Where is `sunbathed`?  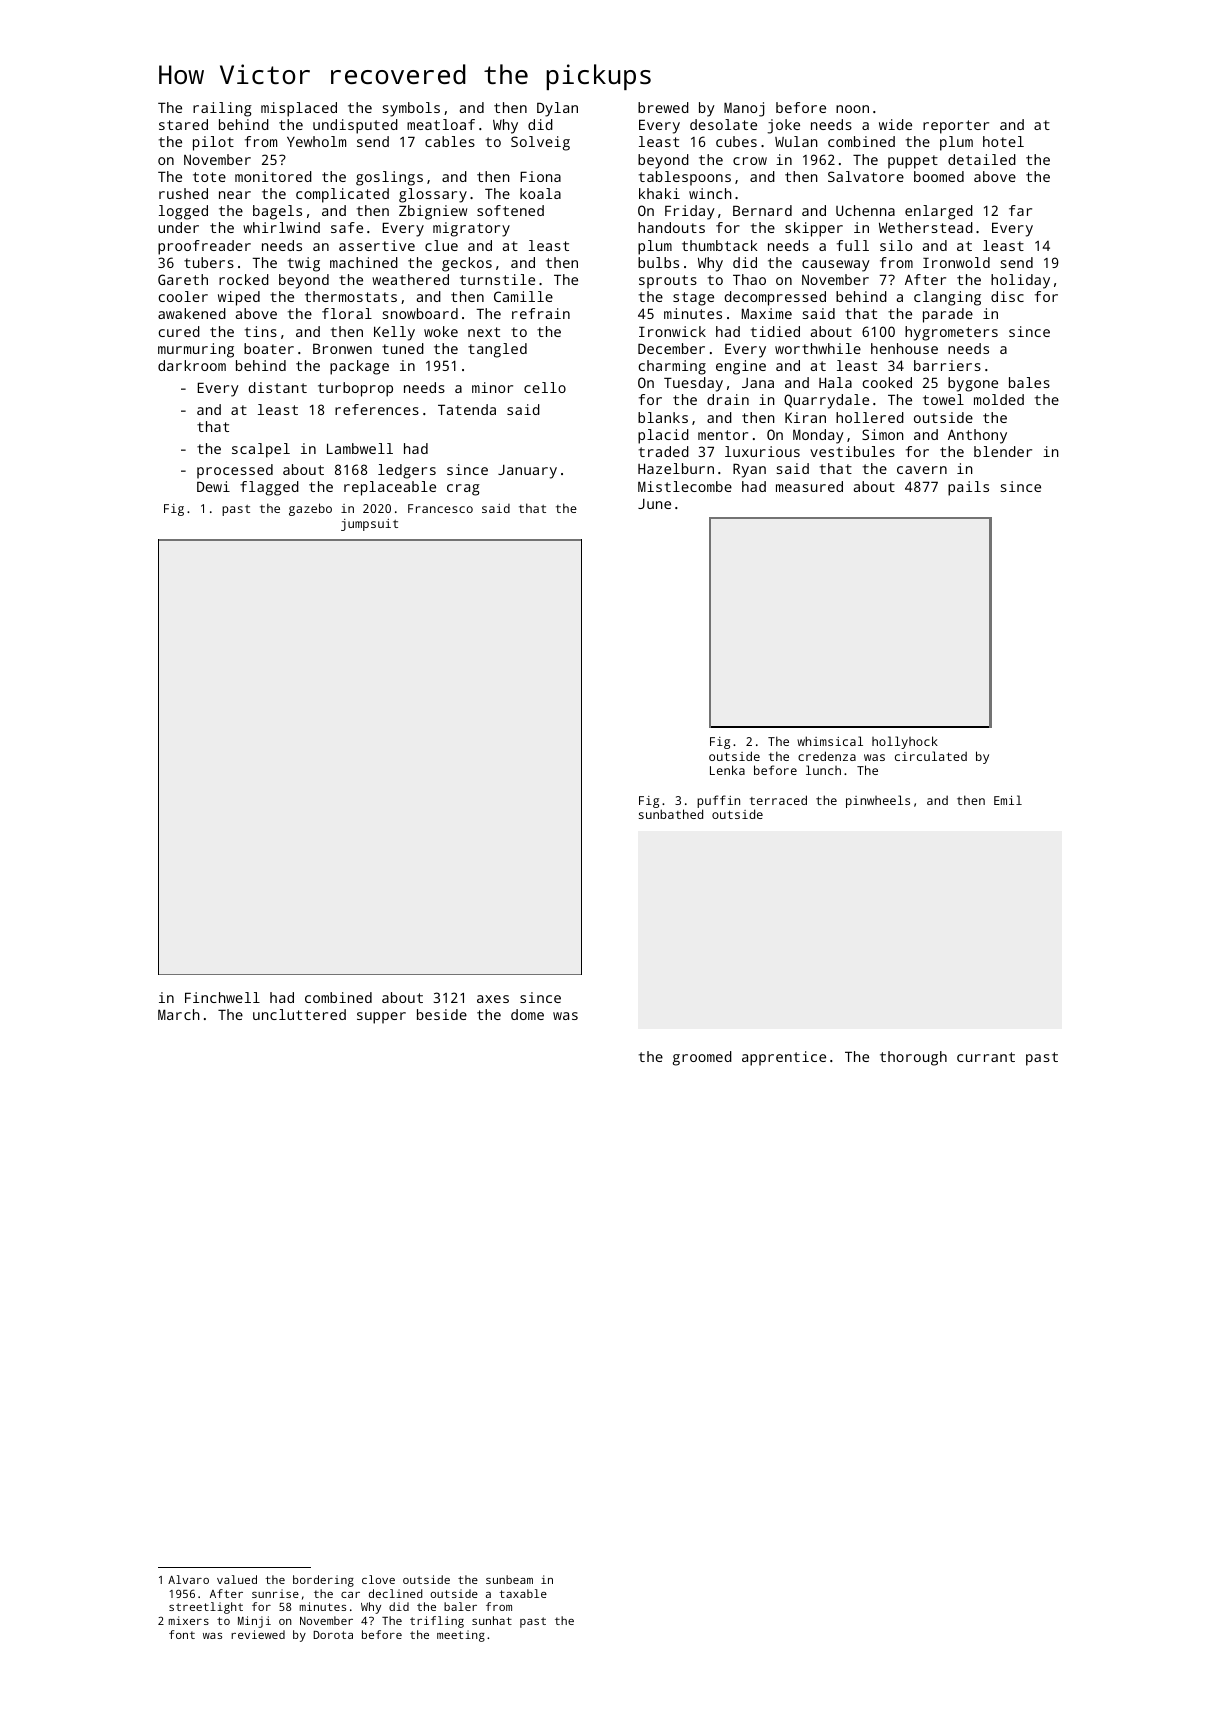
sunbathed is located at coordinates (671, 814).
